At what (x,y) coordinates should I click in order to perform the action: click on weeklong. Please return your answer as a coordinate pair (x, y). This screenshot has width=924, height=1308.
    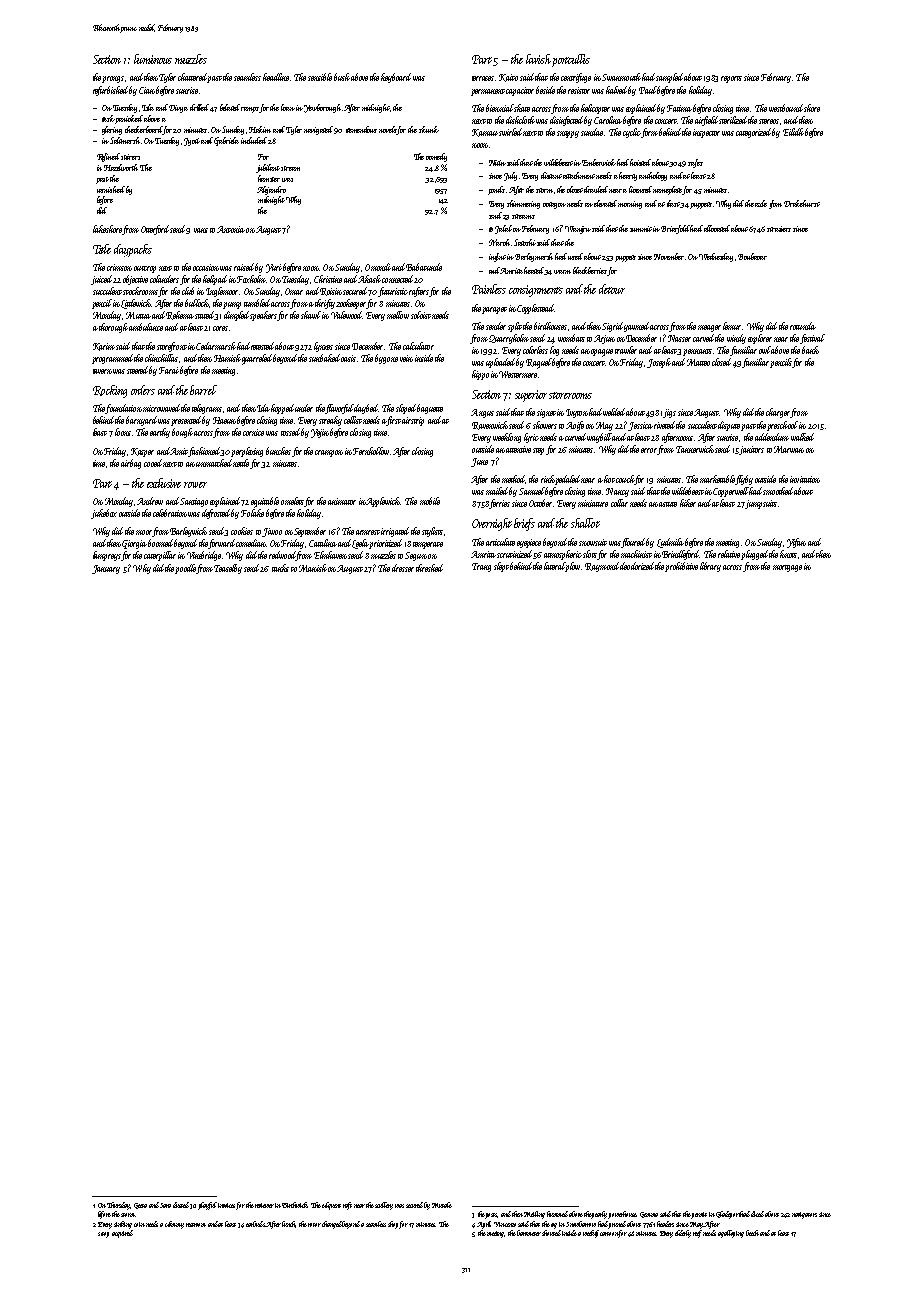
    Looking at the image, I should click on (507, 438).
